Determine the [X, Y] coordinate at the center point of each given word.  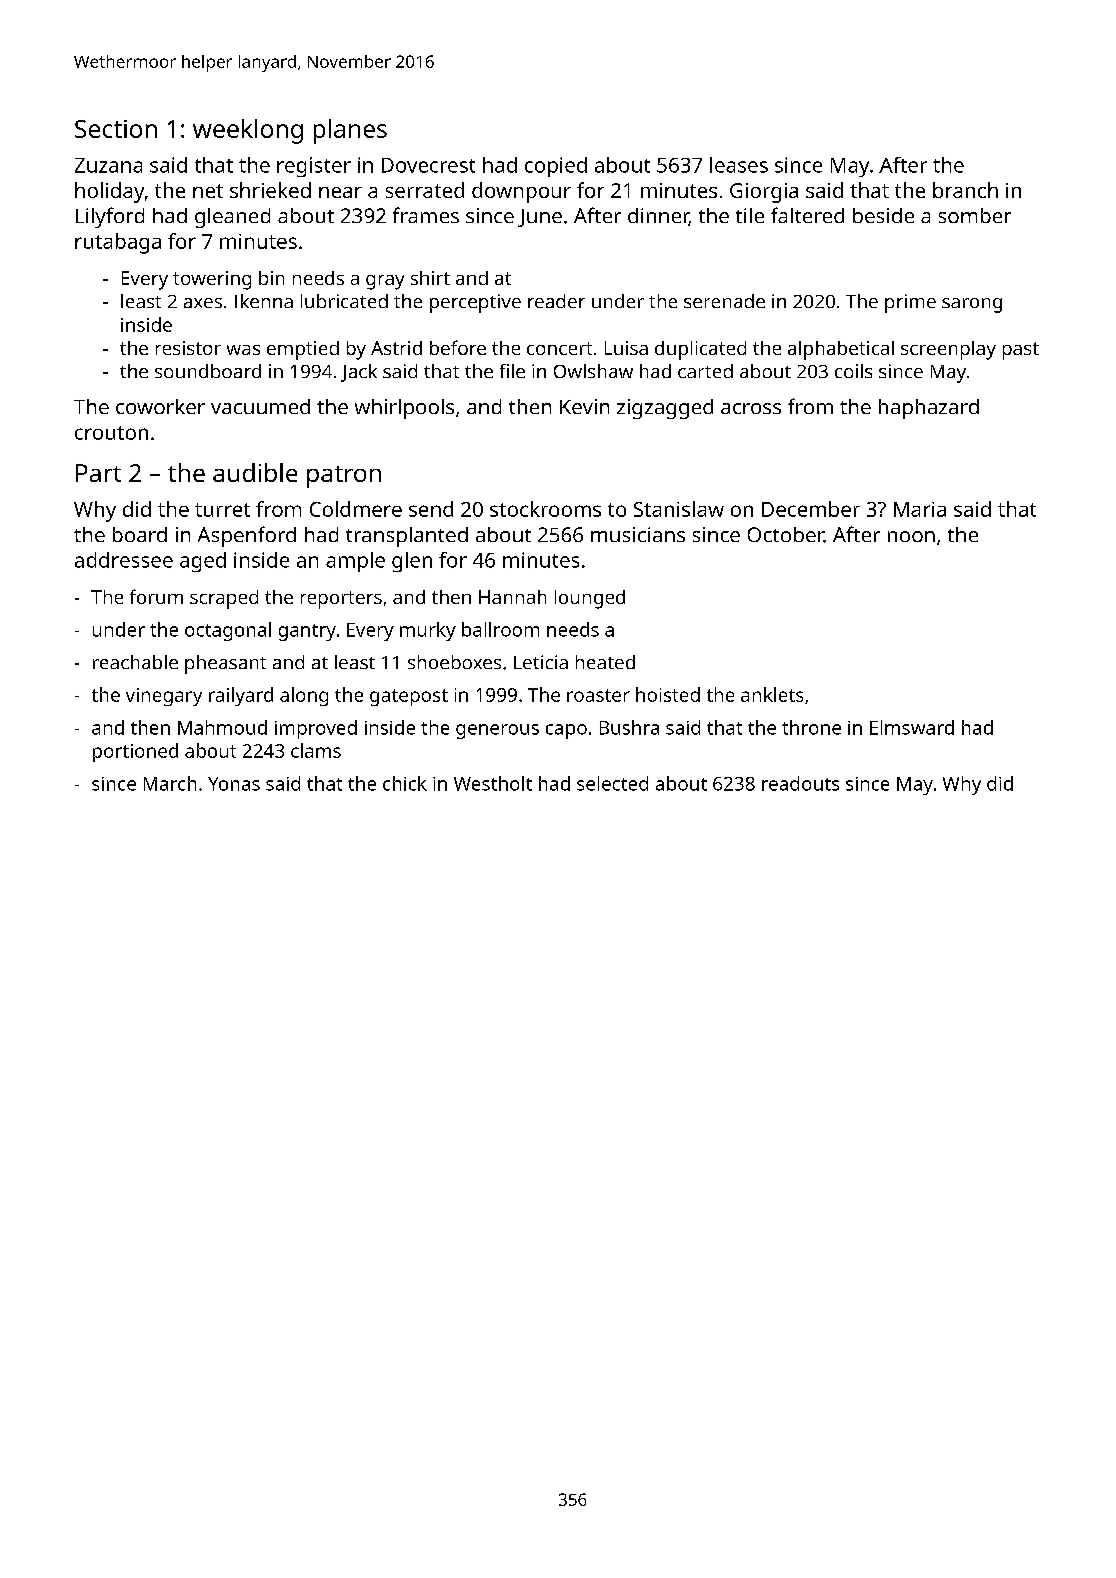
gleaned [232, 218]
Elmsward [912, 727]
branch [965, 190]
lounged [590, 599]
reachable [135, 662]
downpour [521, 192]
